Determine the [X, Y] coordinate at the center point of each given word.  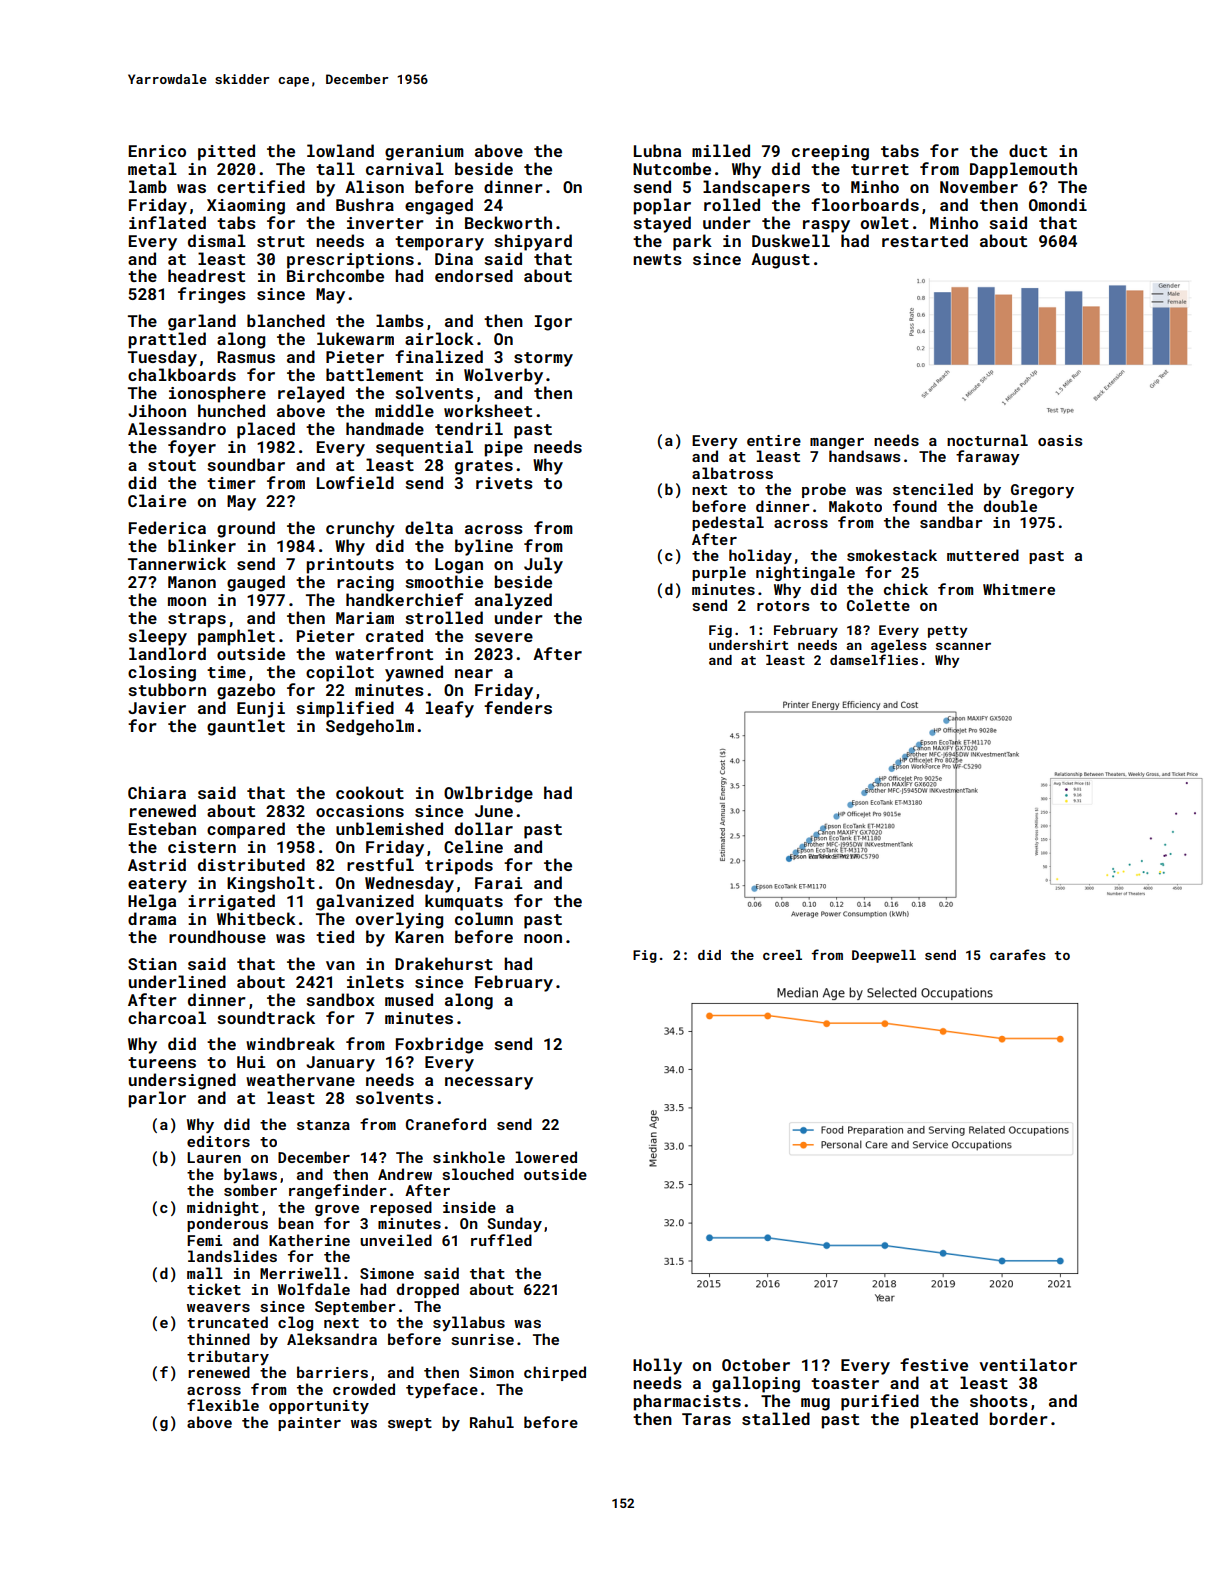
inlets [375, 981]
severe [504, 637]
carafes [1018, 954]
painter [309, 1424]
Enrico [157, 151]
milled [721, 150]
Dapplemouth [1023, 170]
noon [543, 938]
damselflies [874, 659]
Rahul [492, 1422]
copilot [340, 673]
